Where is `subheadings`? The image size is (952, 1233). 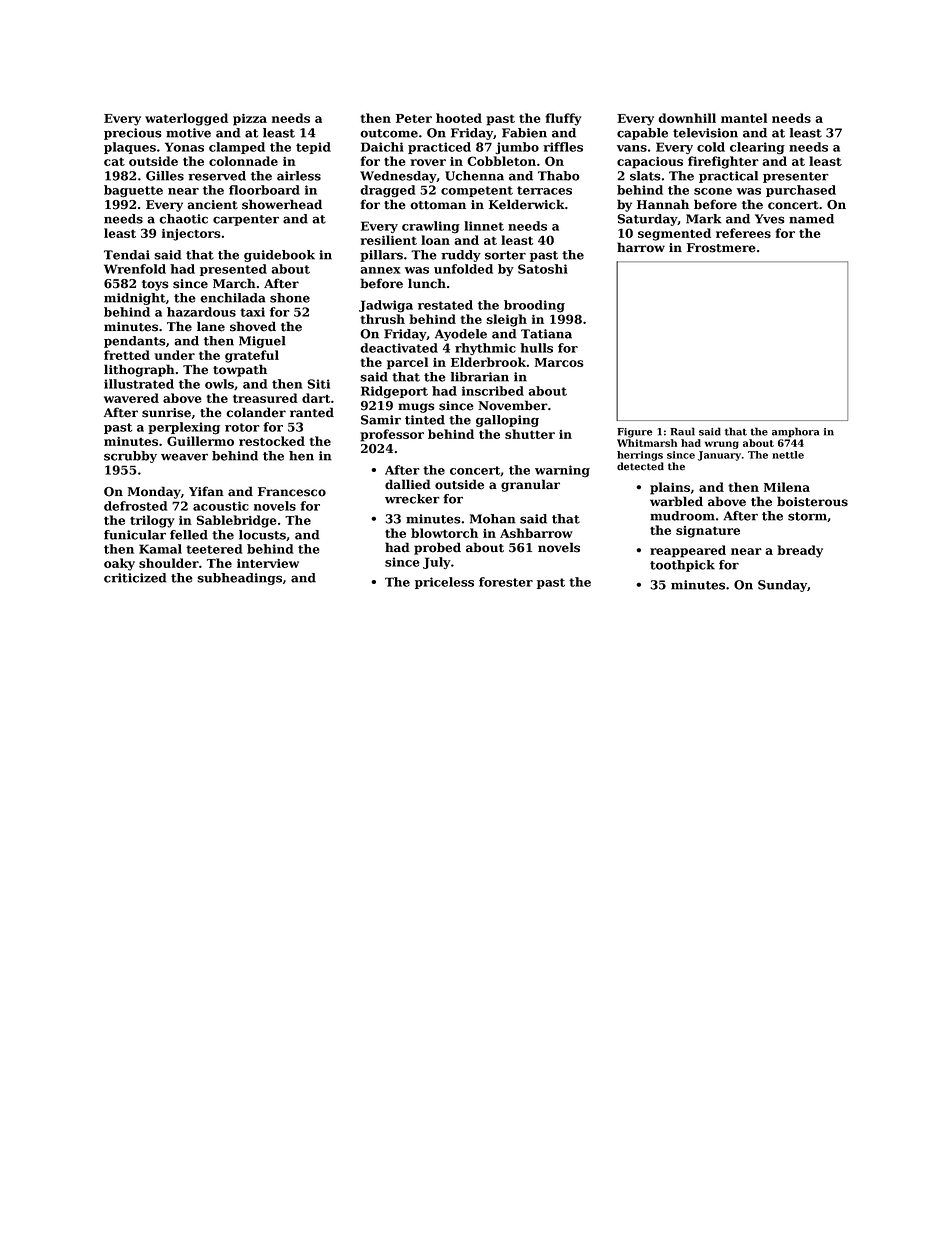 subheadings is located at coordinates (239, 579).
